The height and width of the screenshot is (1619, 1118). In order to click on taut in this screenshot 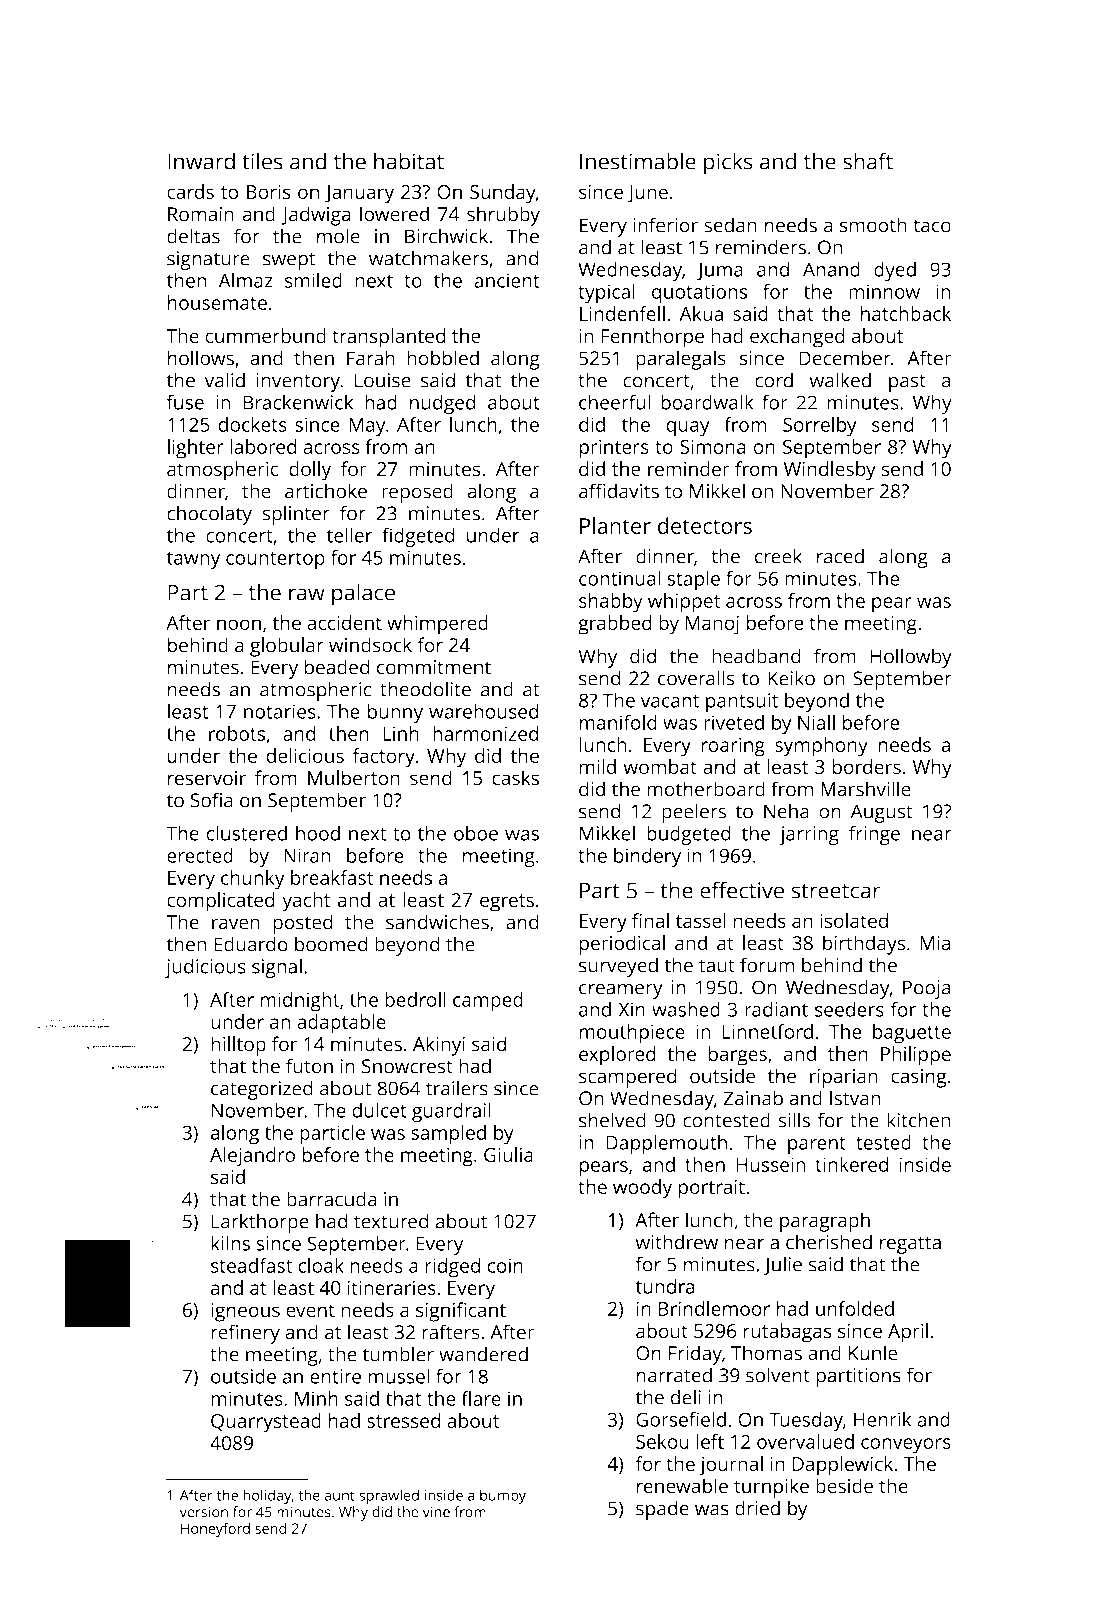, I will do `click(717, 966)`.
